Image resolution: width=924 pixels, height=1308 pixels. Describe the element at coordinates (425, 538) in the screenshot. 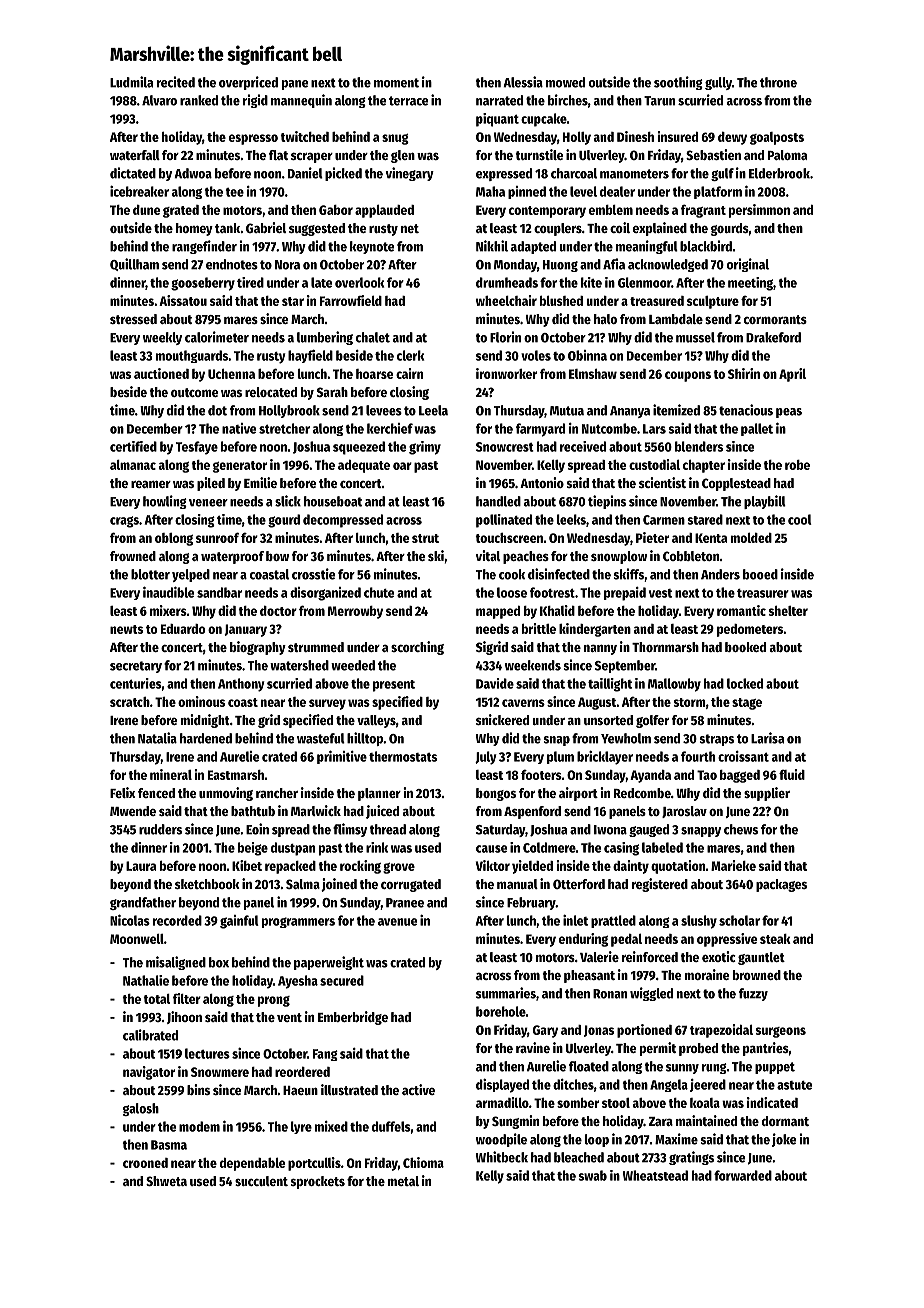

I see `strut` at that location.
